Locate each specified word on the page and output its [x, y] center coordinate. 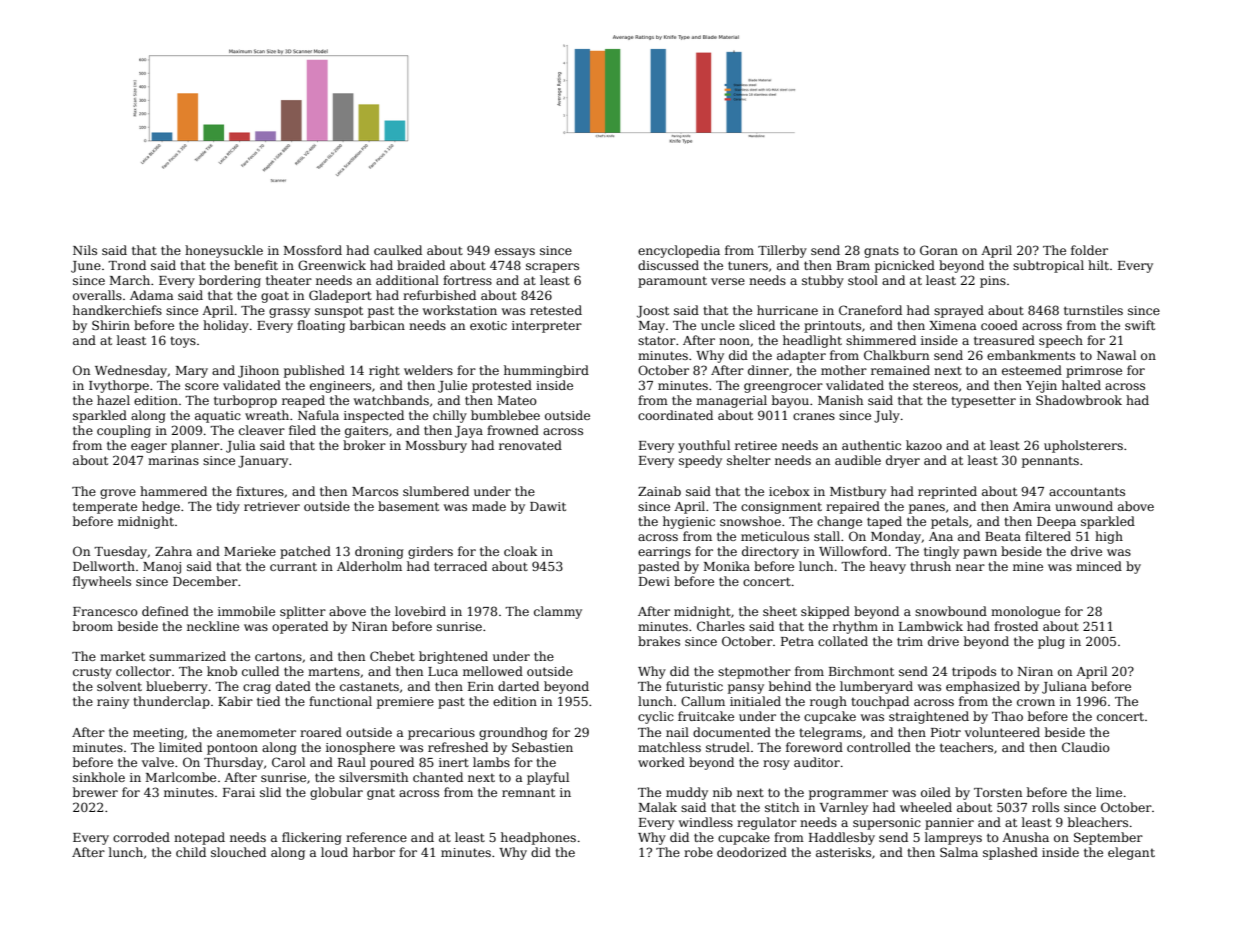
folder [1089, 250]
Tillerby [782, 251]
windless [706, 822]
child [191, 852]
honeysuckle [224, 251]
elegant [1131, 853]
